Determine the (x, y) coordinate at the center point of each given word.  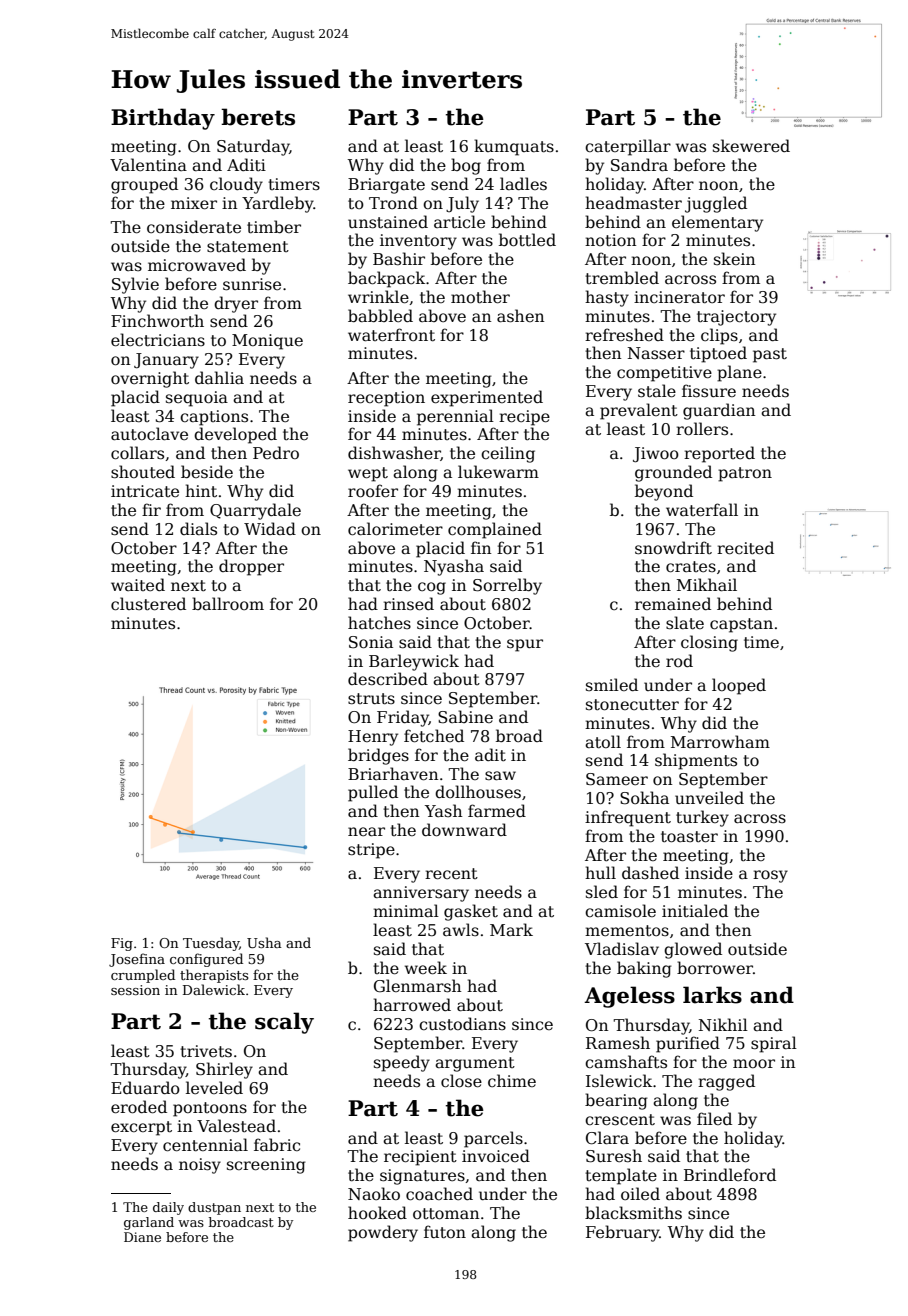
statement (248, 246)
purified (688, 1044)
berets (258, 117)
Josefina (137, 960)
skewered (751, 146)
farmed (497, 811)
